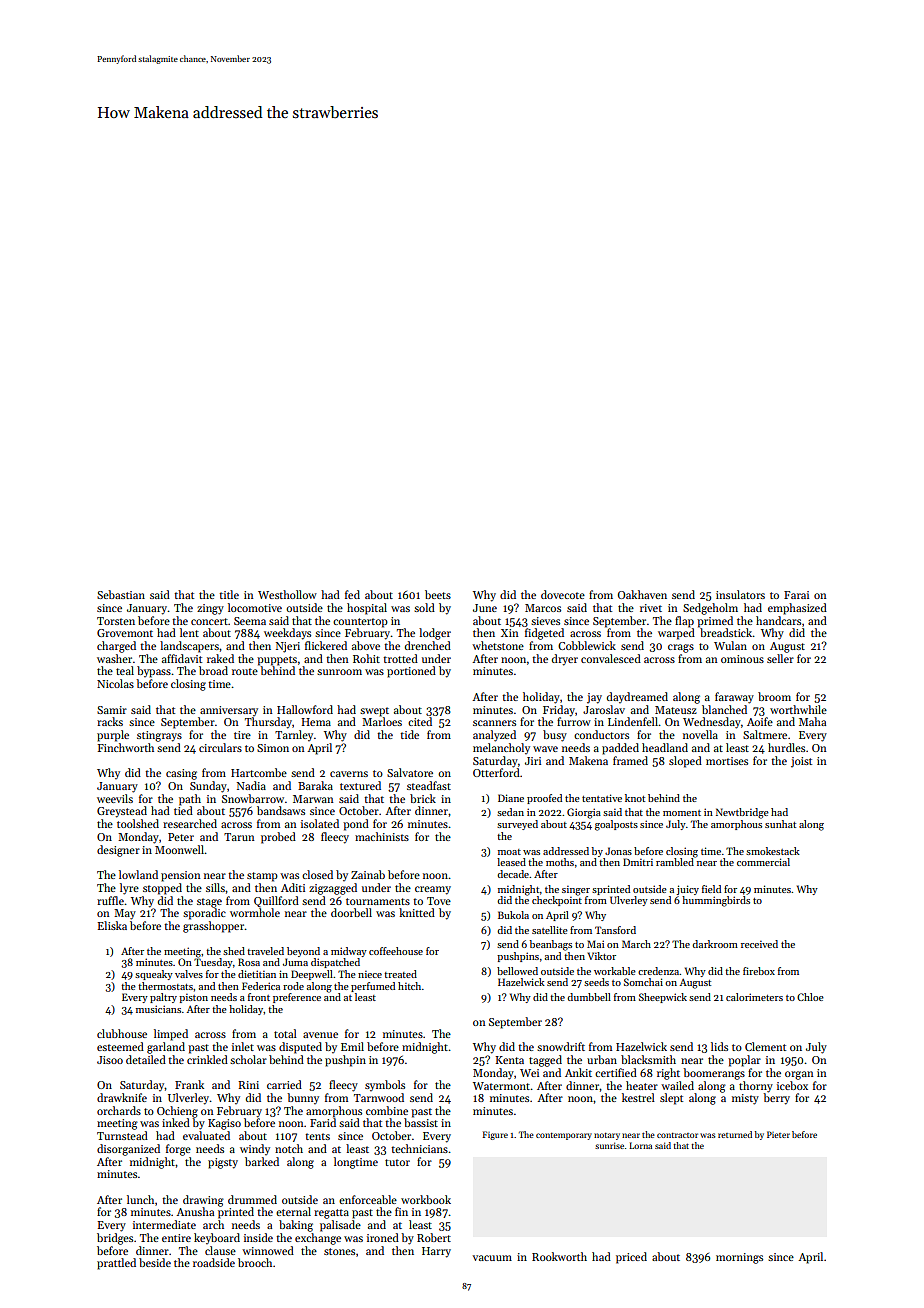 This screenshot has width=924, height=1308. What do you see at coordinates (116, 621) in the screenshot?
I see `Torsten` at bounding box center [116, 621].
